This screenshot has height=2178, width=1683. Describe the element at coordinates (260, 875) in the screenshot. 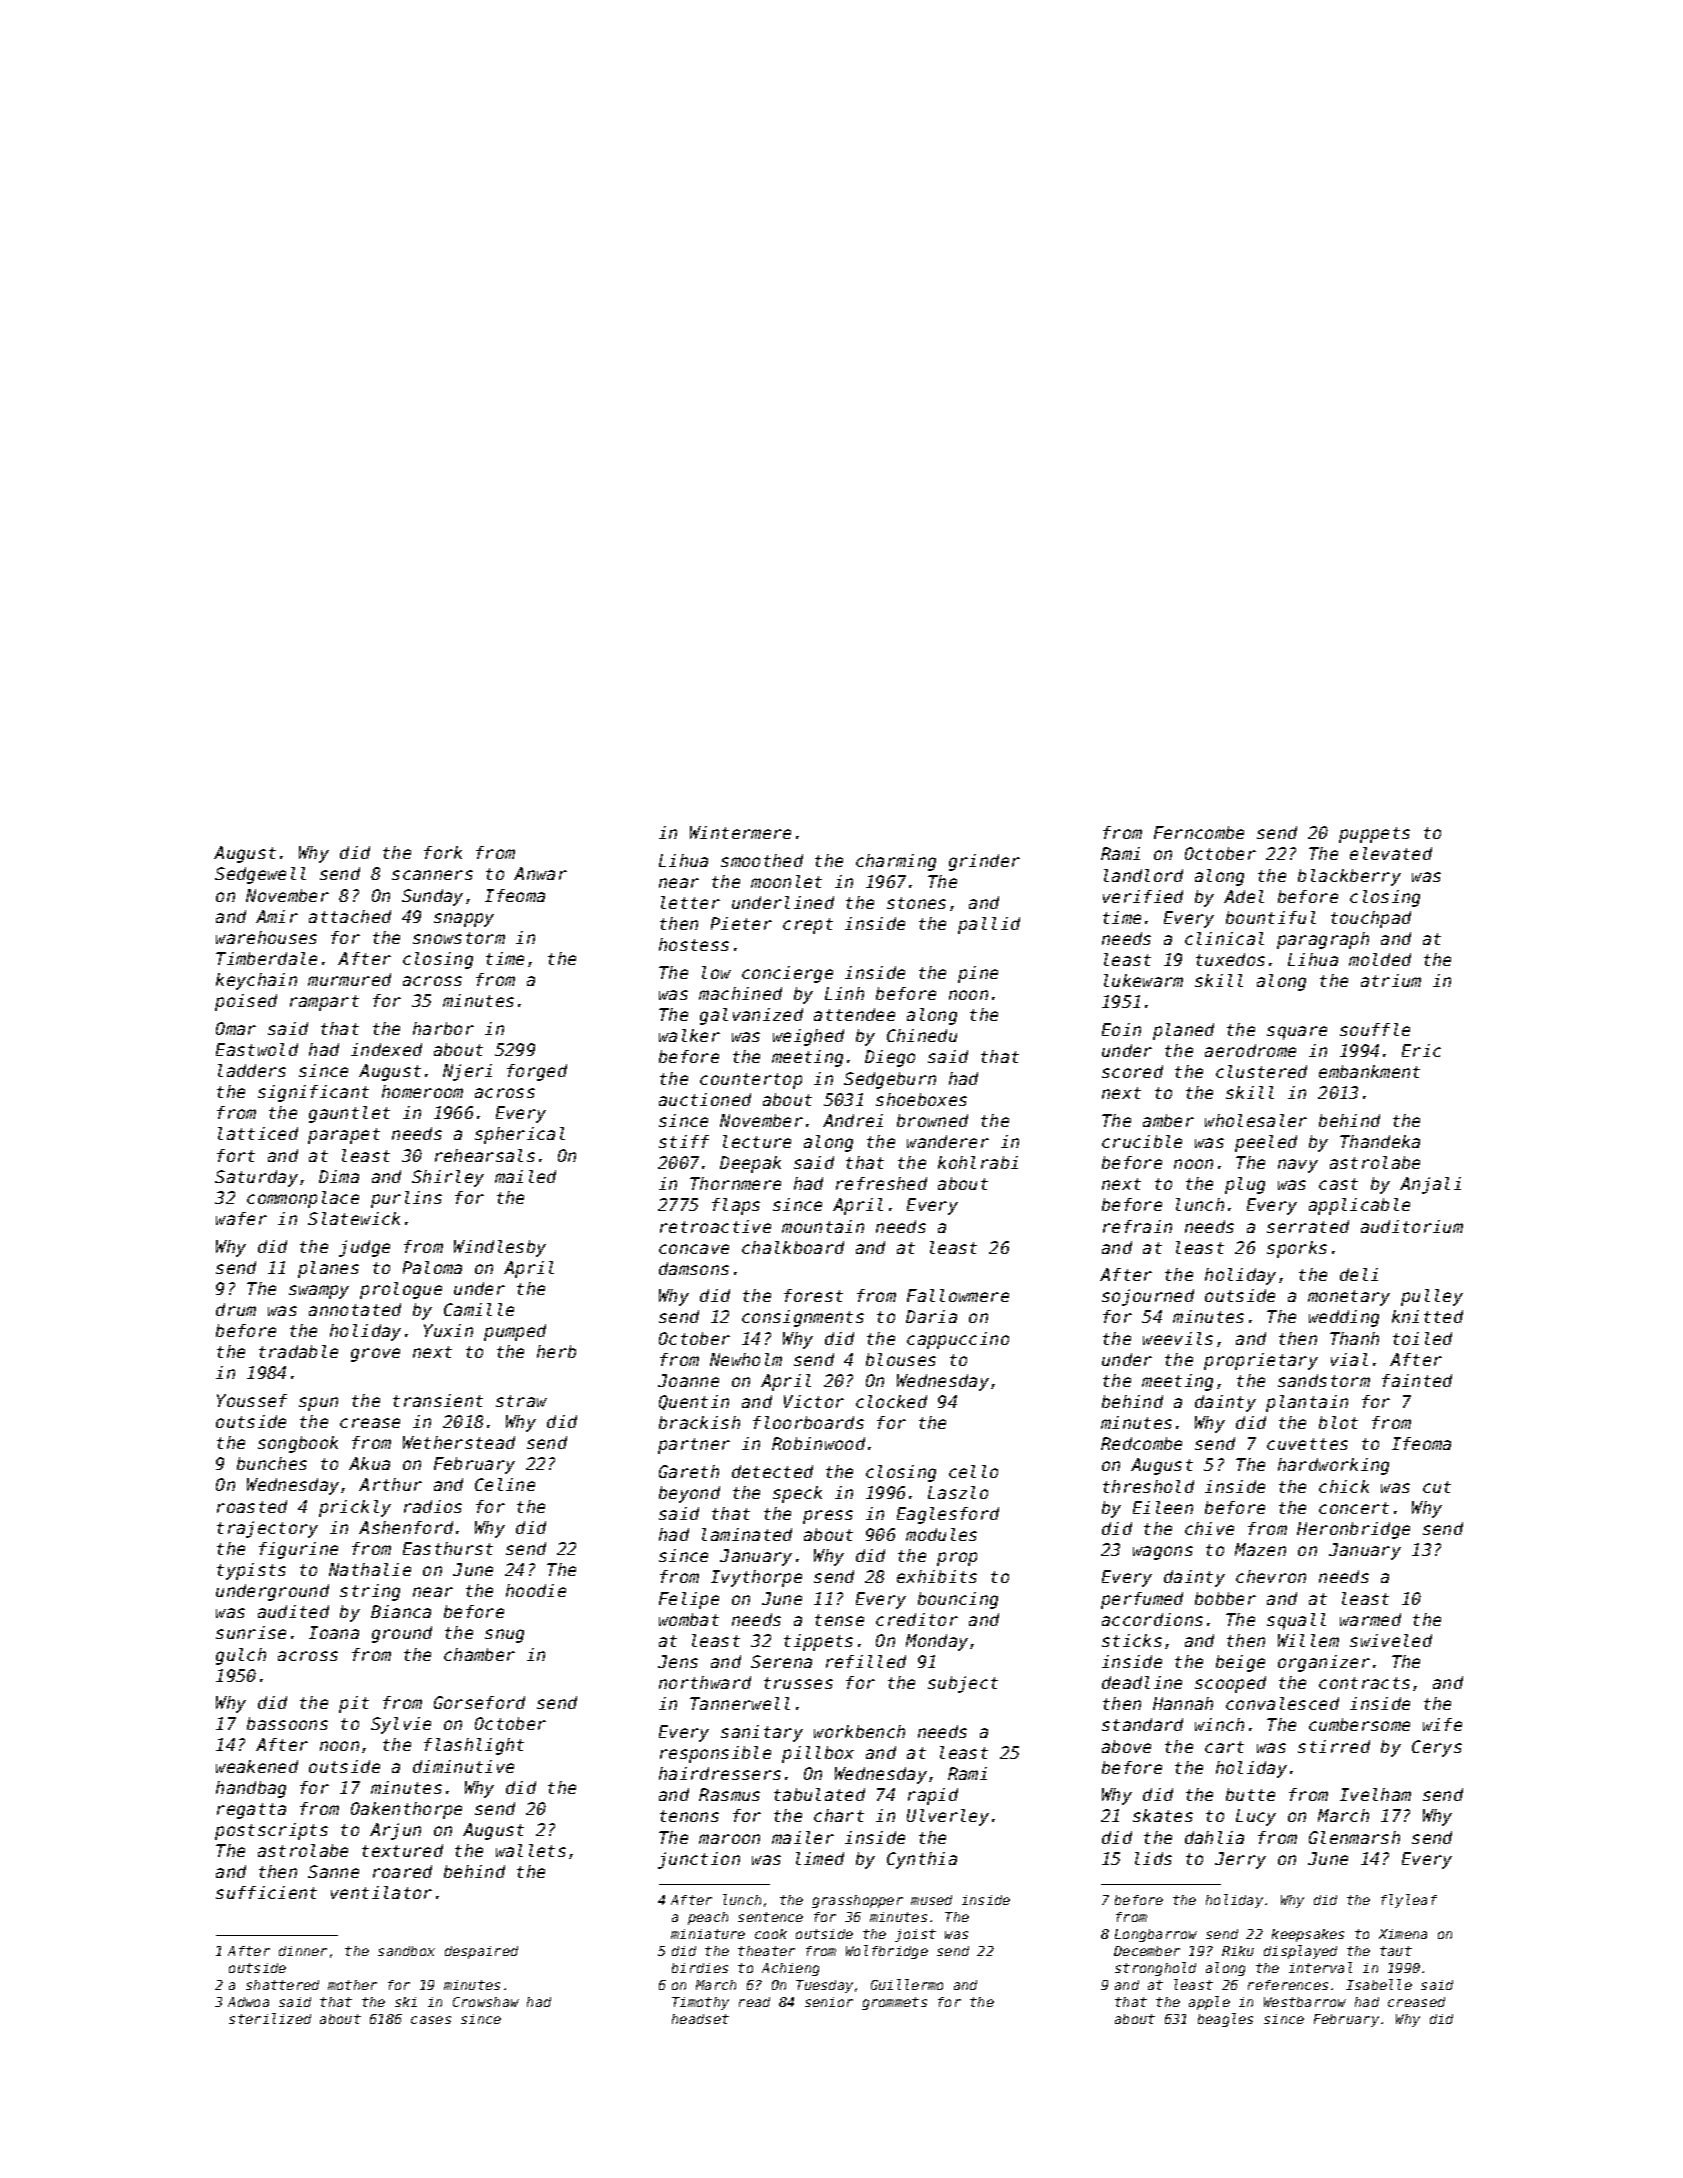

I see `Sedgewell` at that location.
